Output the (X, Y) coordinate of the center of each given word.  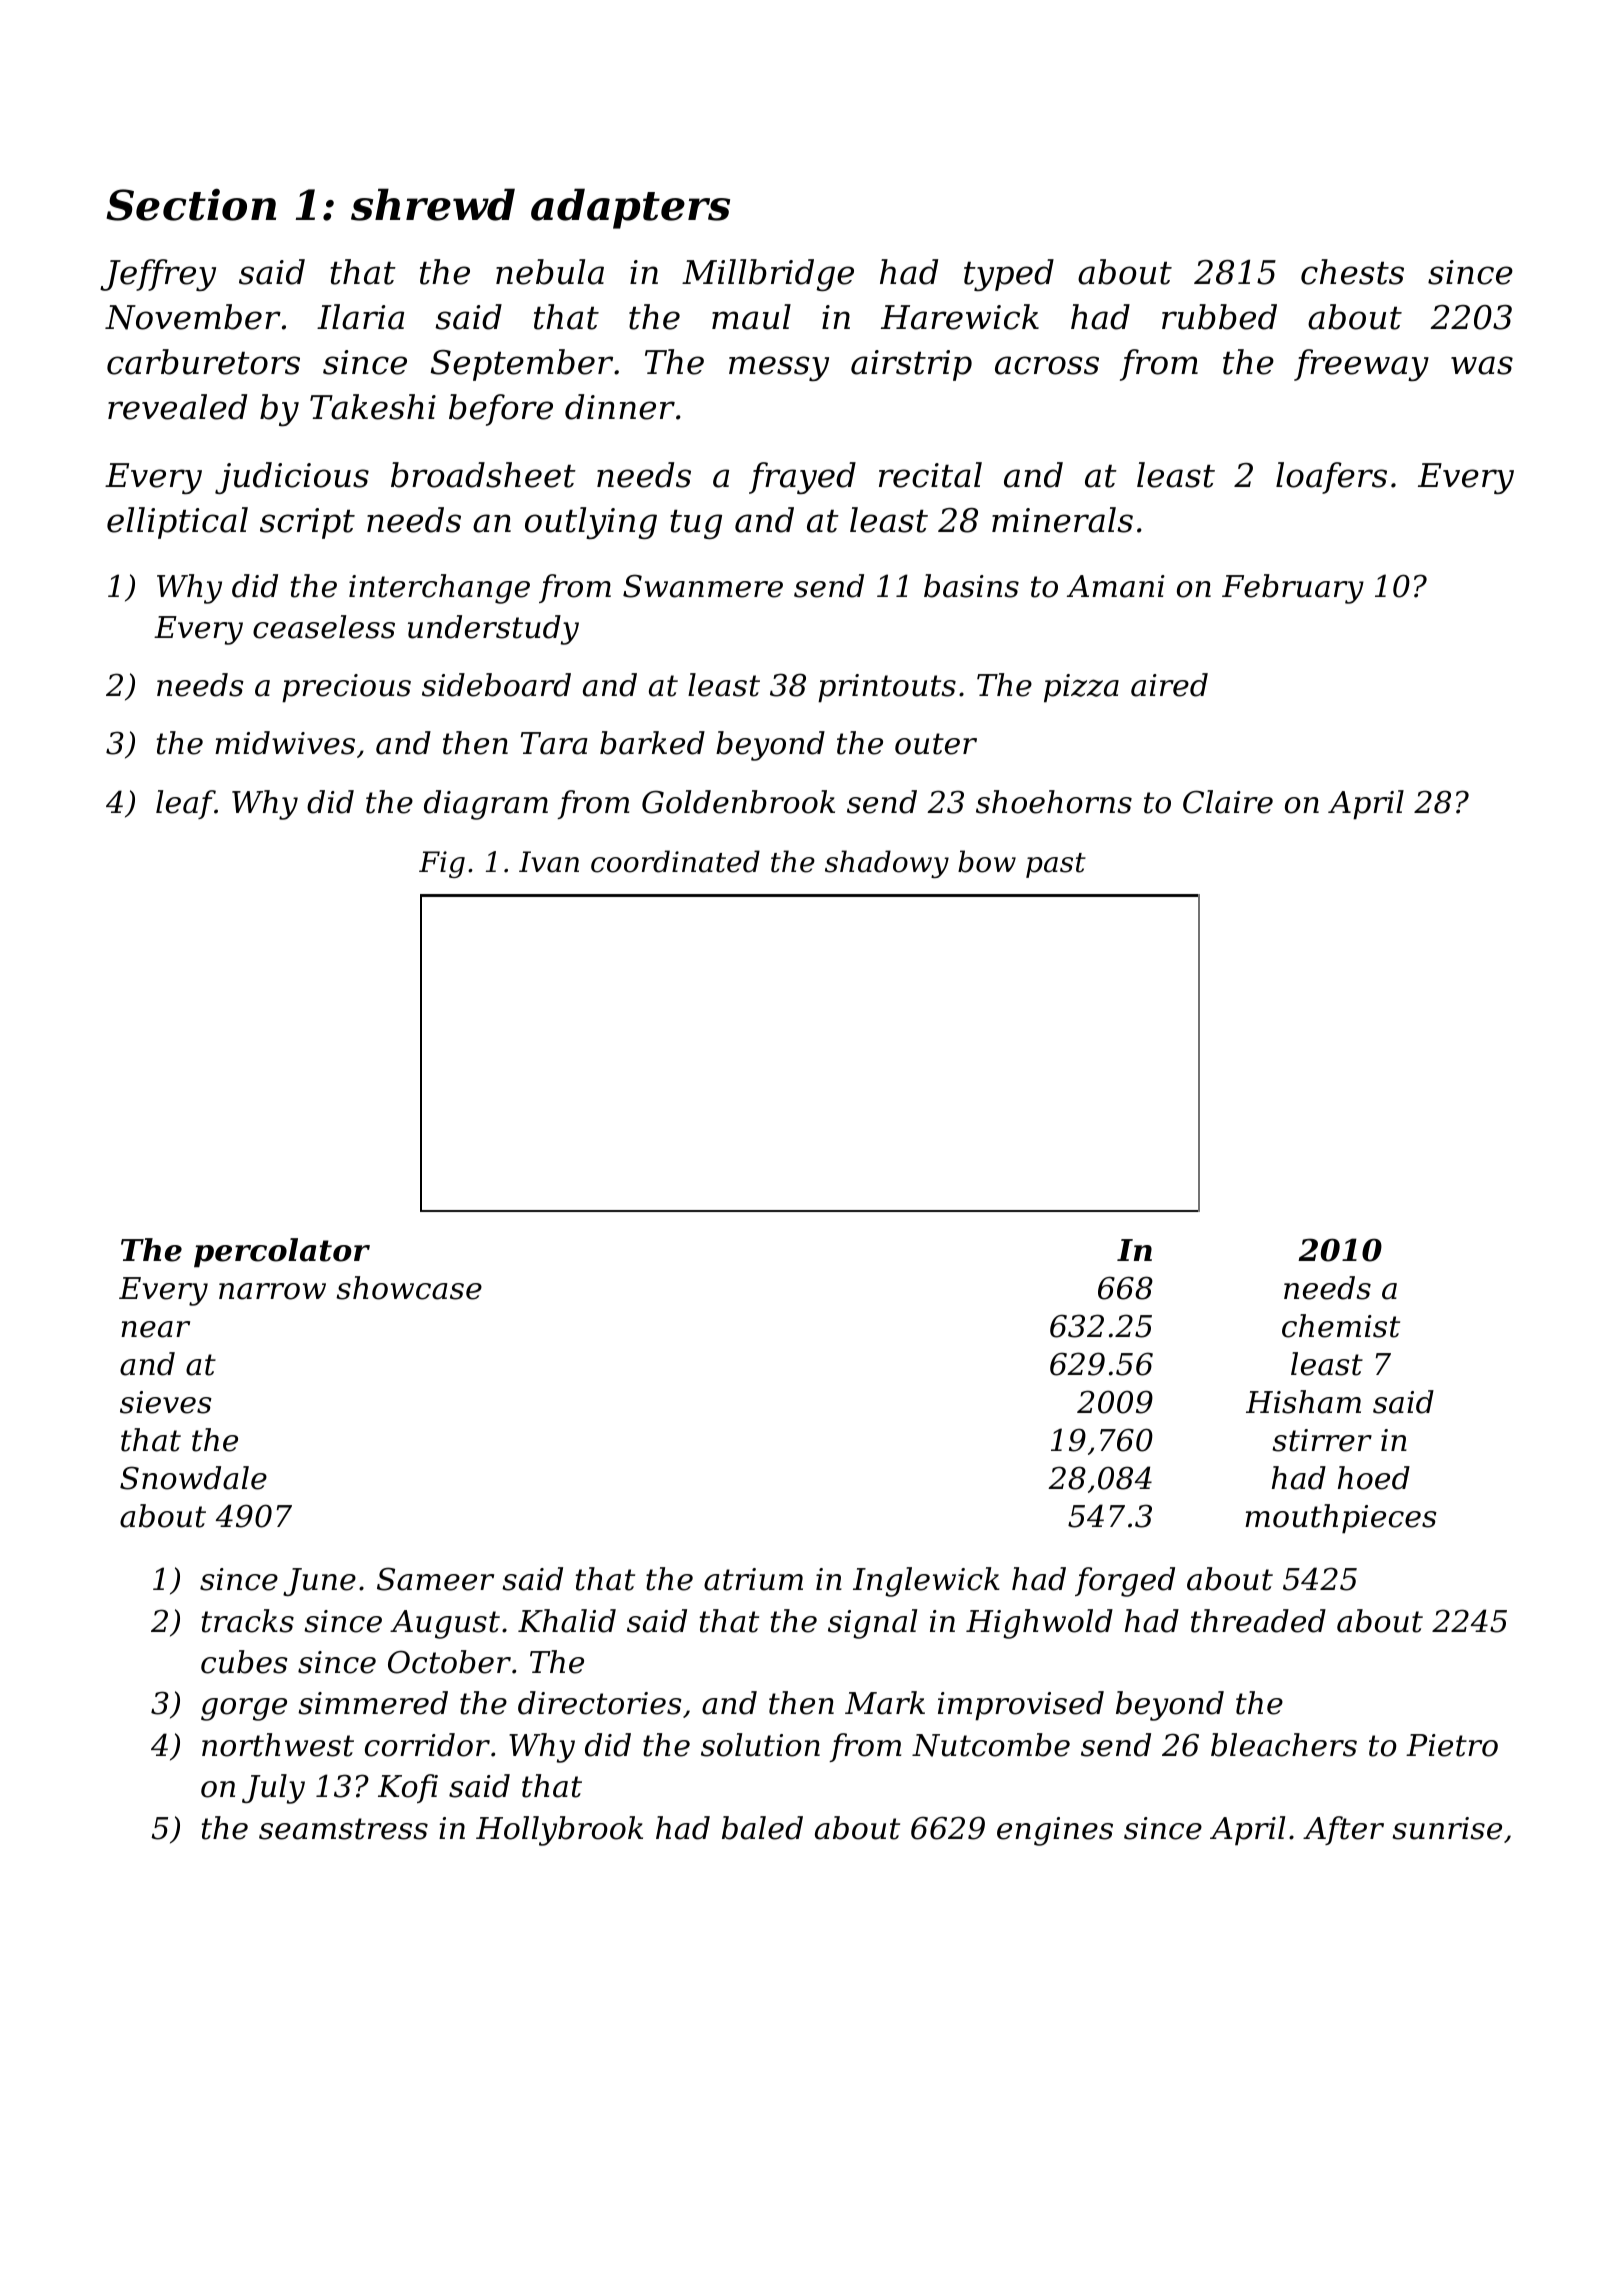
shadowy (887, 864)
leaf (185, 804)
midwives (285, 743)
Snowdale (193, 1478)
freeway (1361, 365)
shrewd (433, 204)
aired (1169, 685)
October (449, 1662)
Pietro (1452, 1745)
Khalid (567, 1621)
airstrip (911, 365)
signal (872, 1624)
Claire (1228, 802)
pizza (1081, 688)
